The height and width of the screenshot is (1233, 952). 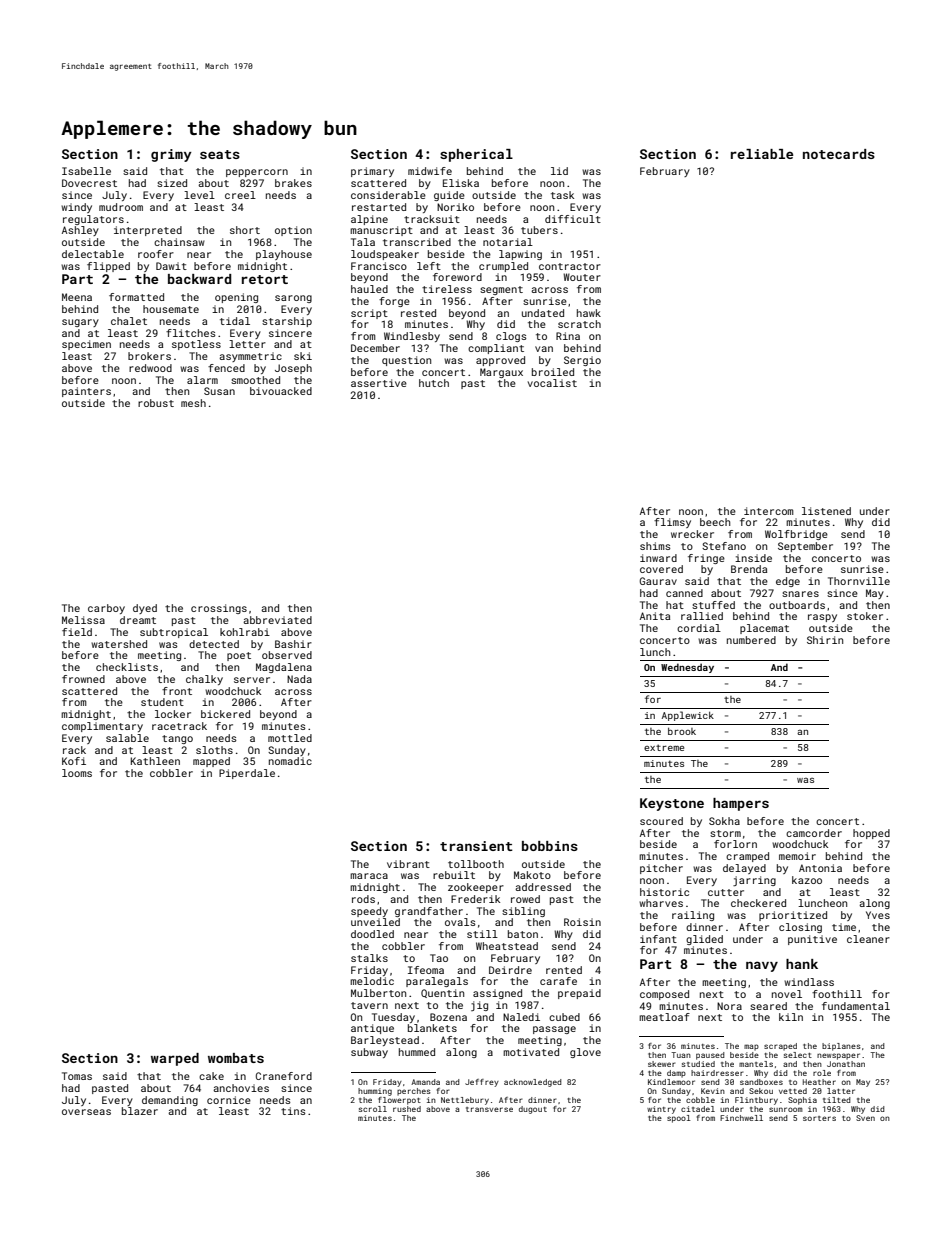 What do you see at coordinates (865, 616) in the screenshot?
I see `stoker` at bounding box center [865, 616].
